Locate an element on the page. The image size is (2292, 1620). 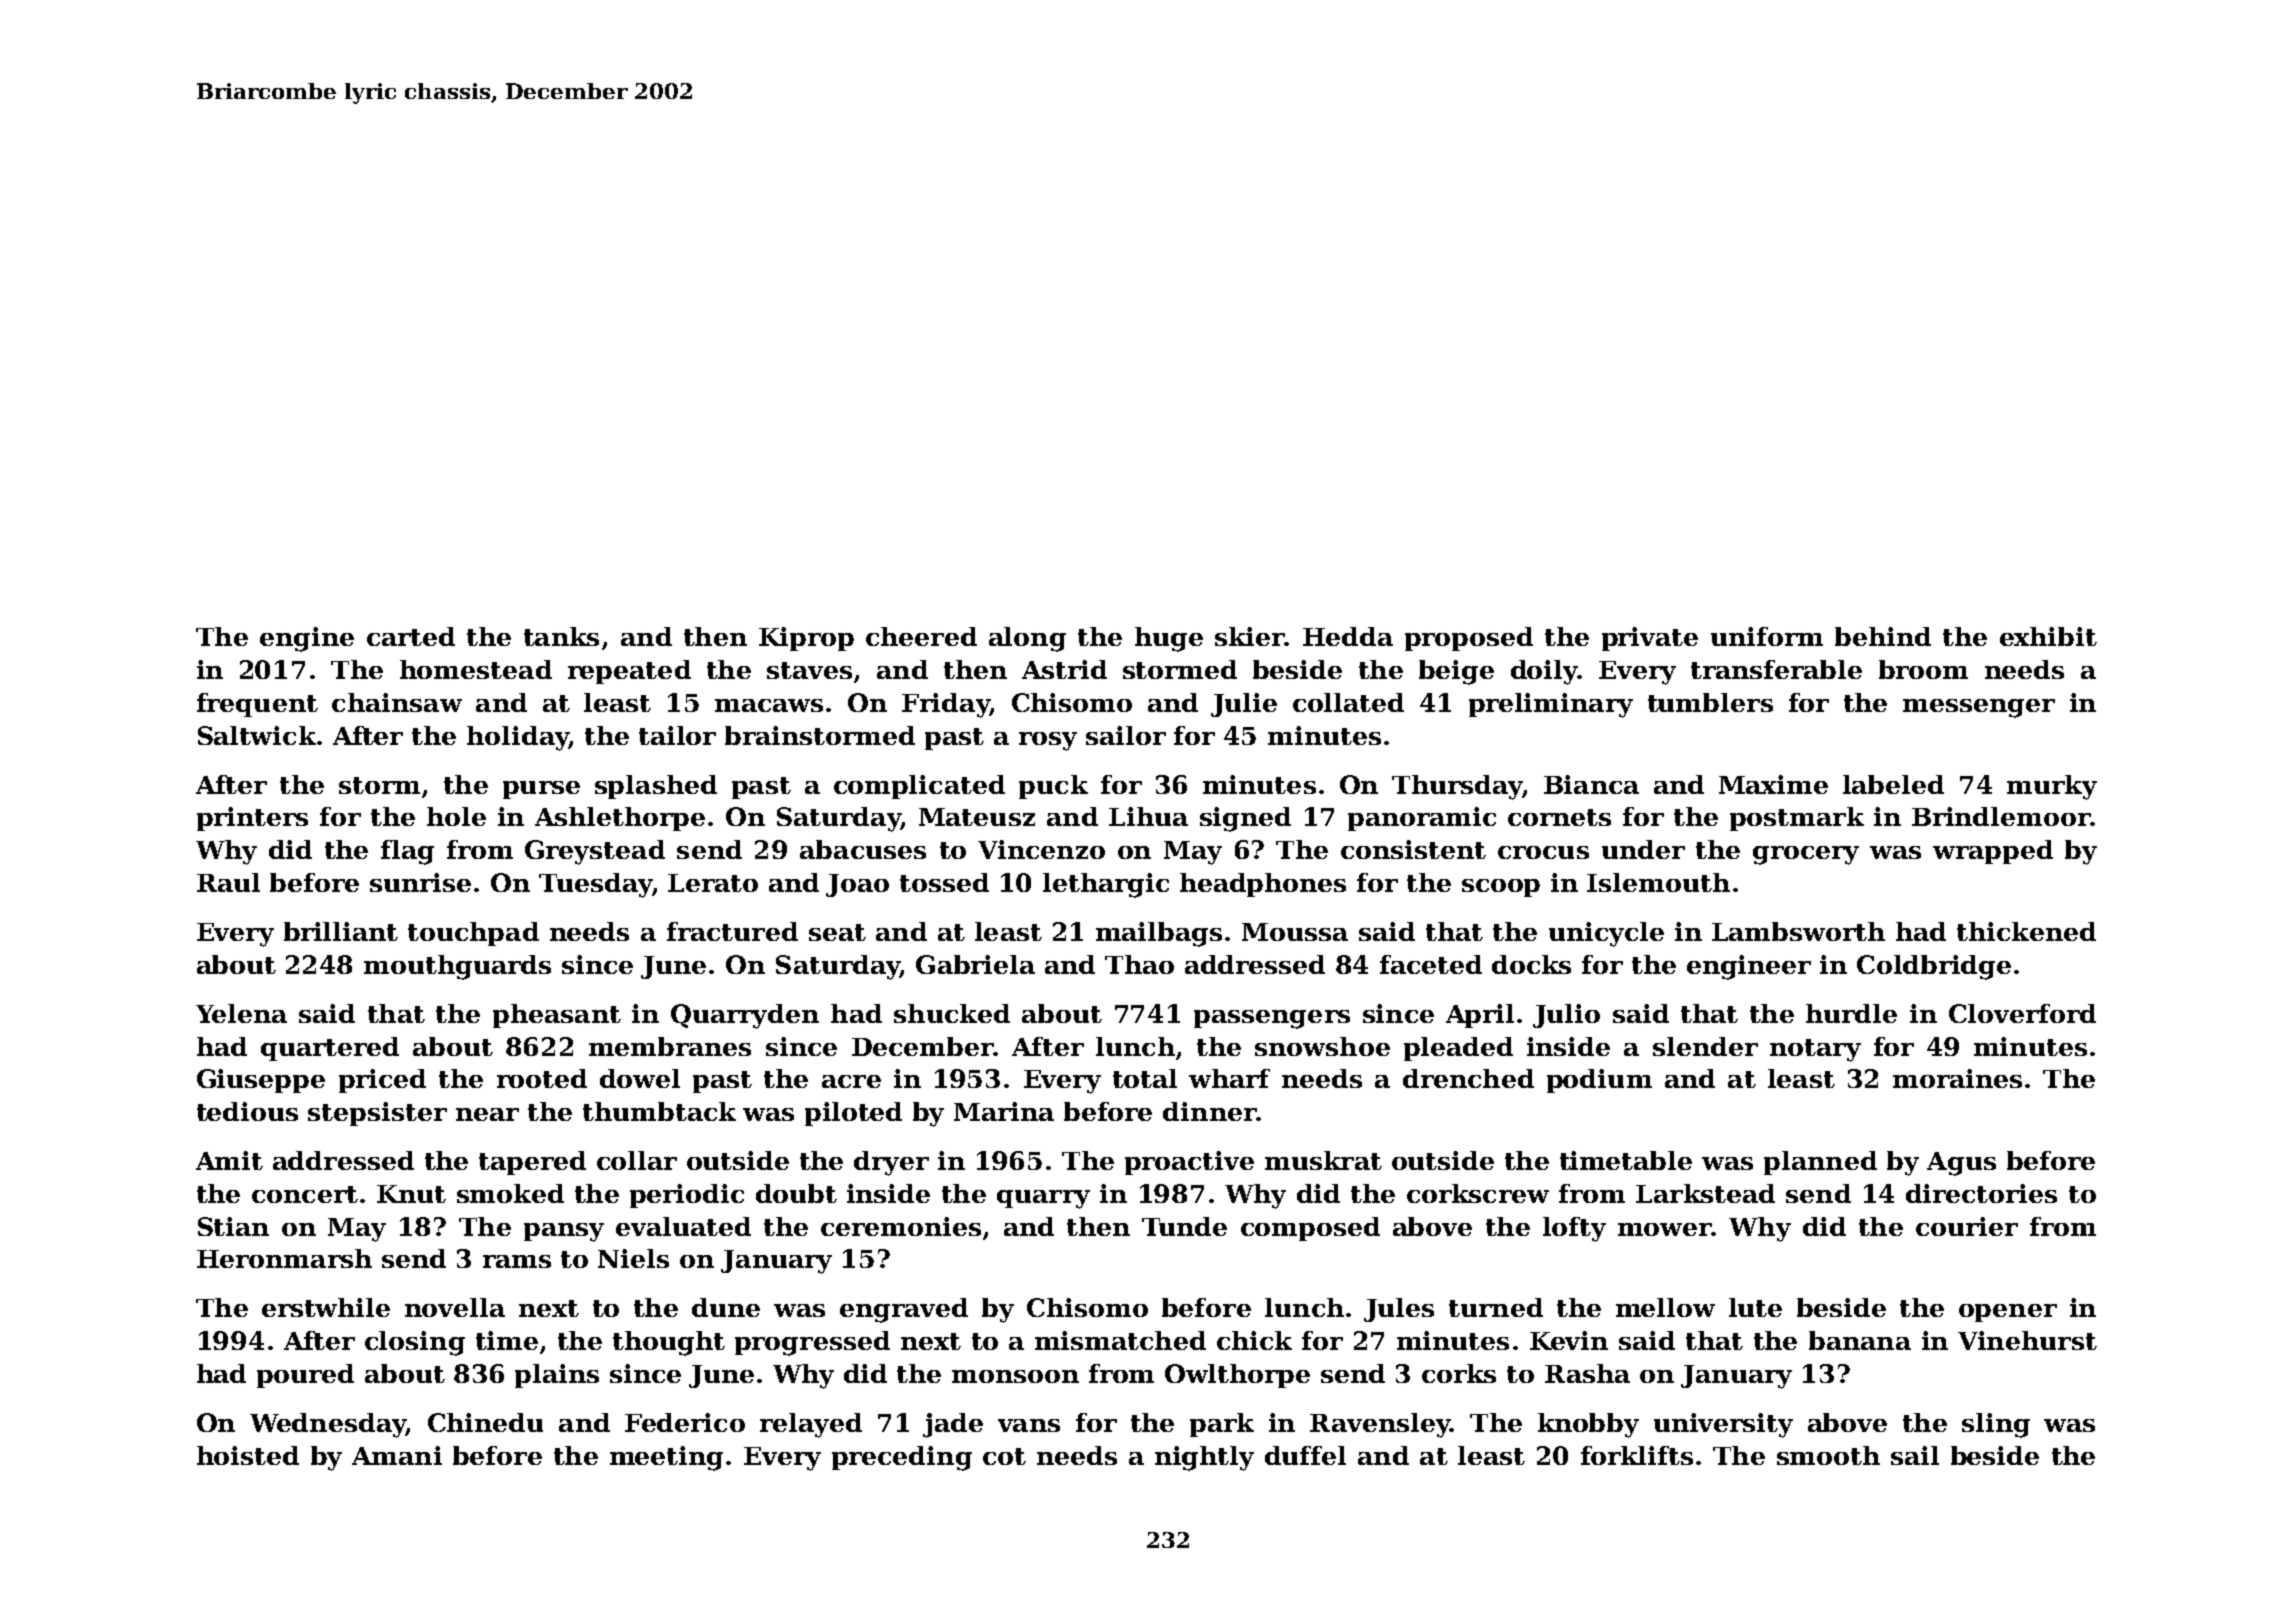
thought is located at coordinates (669, 1343).
